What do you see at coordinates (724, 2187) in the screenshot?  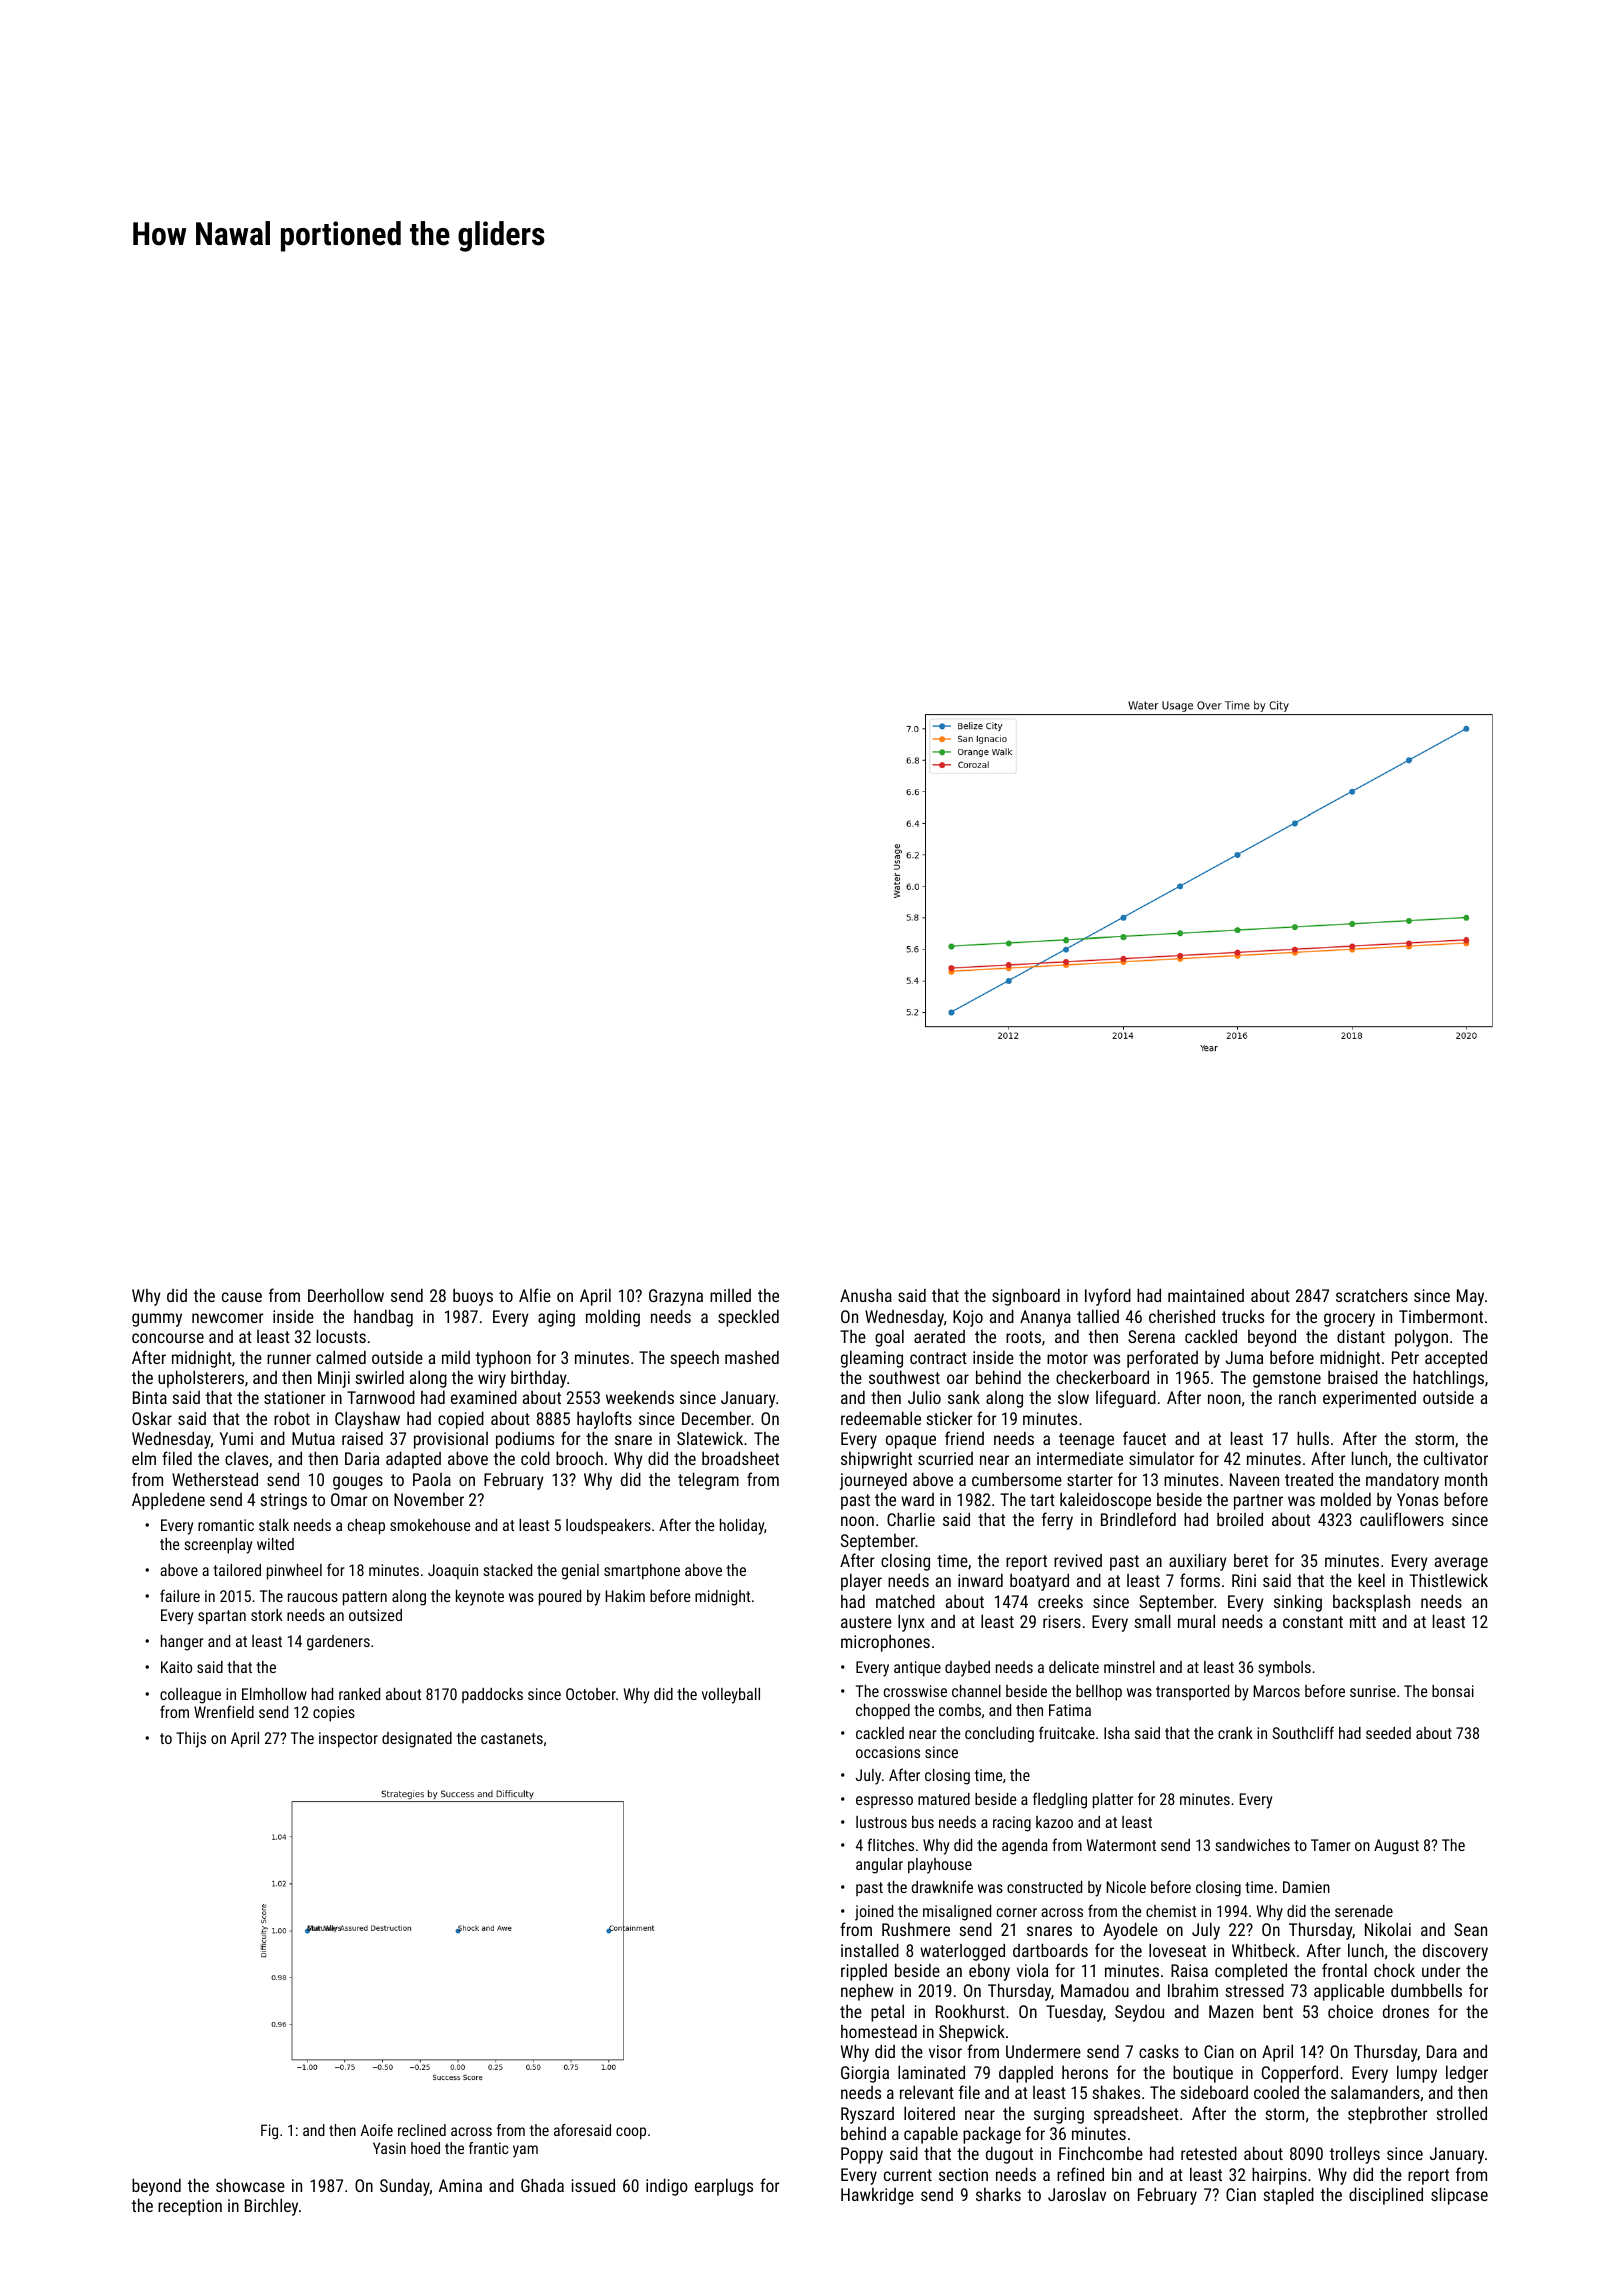 I see `earplugs` at bounding box center [724, 2187].
